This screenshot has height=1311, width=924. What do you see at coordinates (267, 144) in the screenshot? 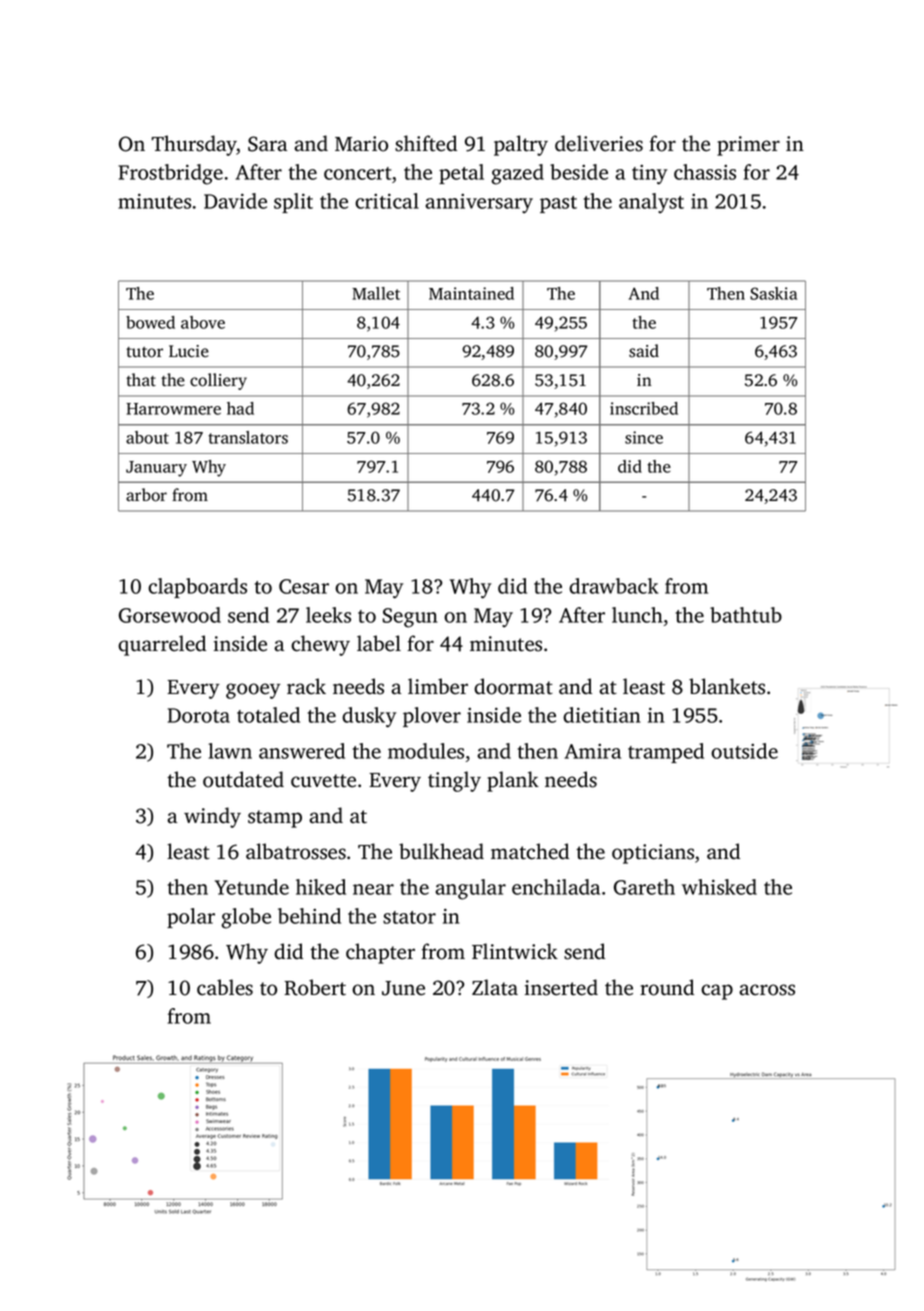
I see `Sara` at bounding box center [267, 144].
